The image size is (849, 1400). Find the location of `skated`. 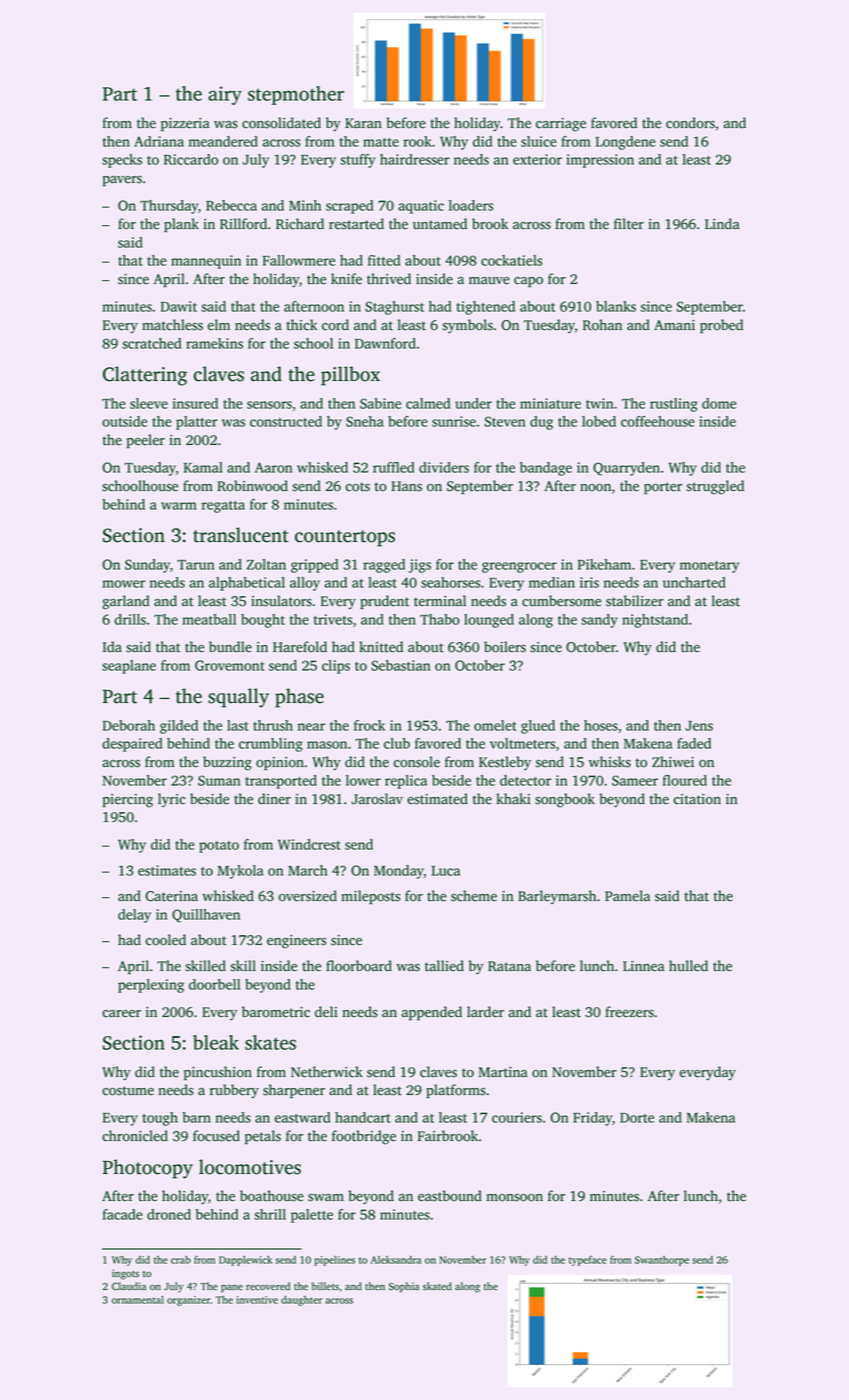

skated is located at coordinates (437, 1286).
